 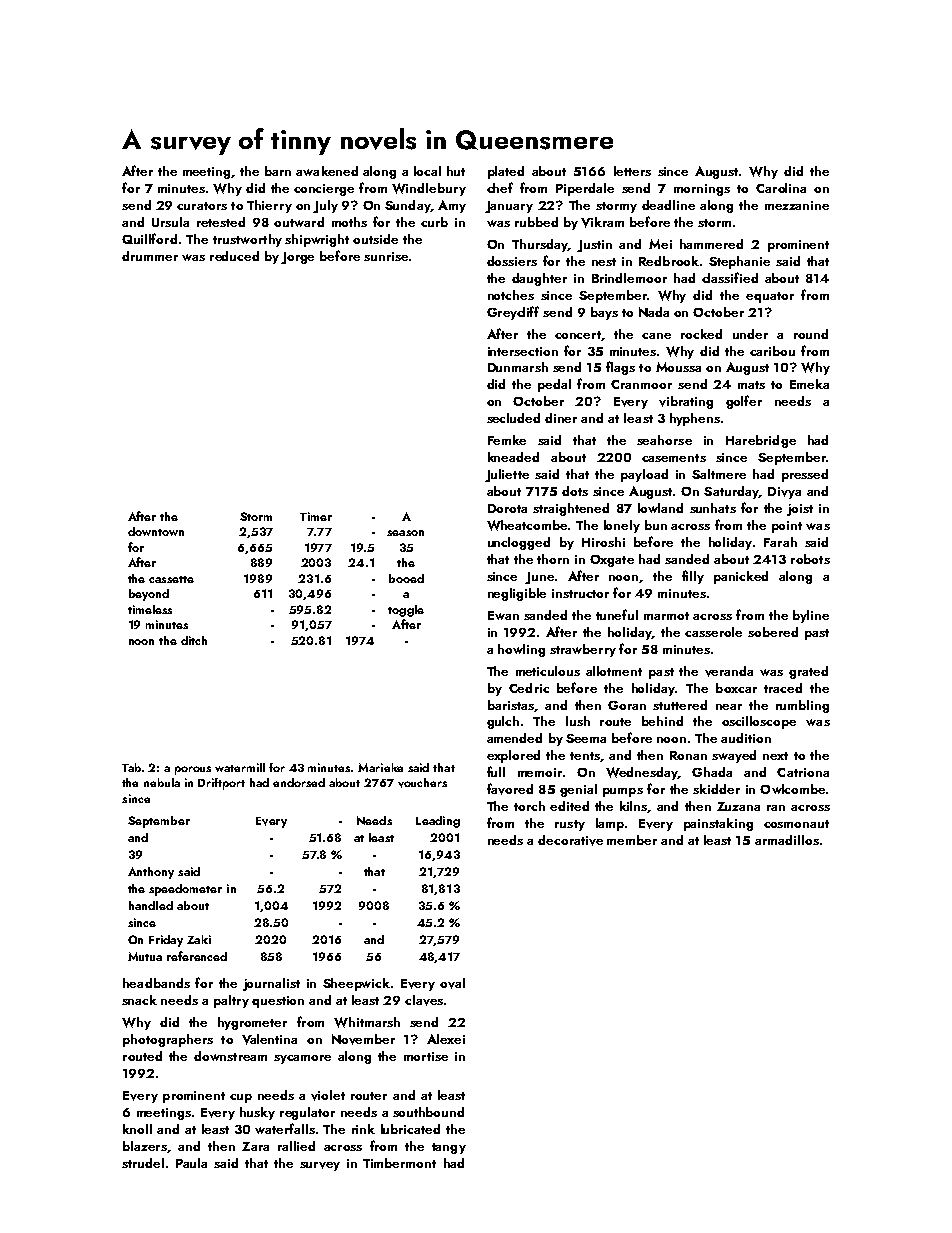 I want to click on armadillos, so click(x=787, y=840).
